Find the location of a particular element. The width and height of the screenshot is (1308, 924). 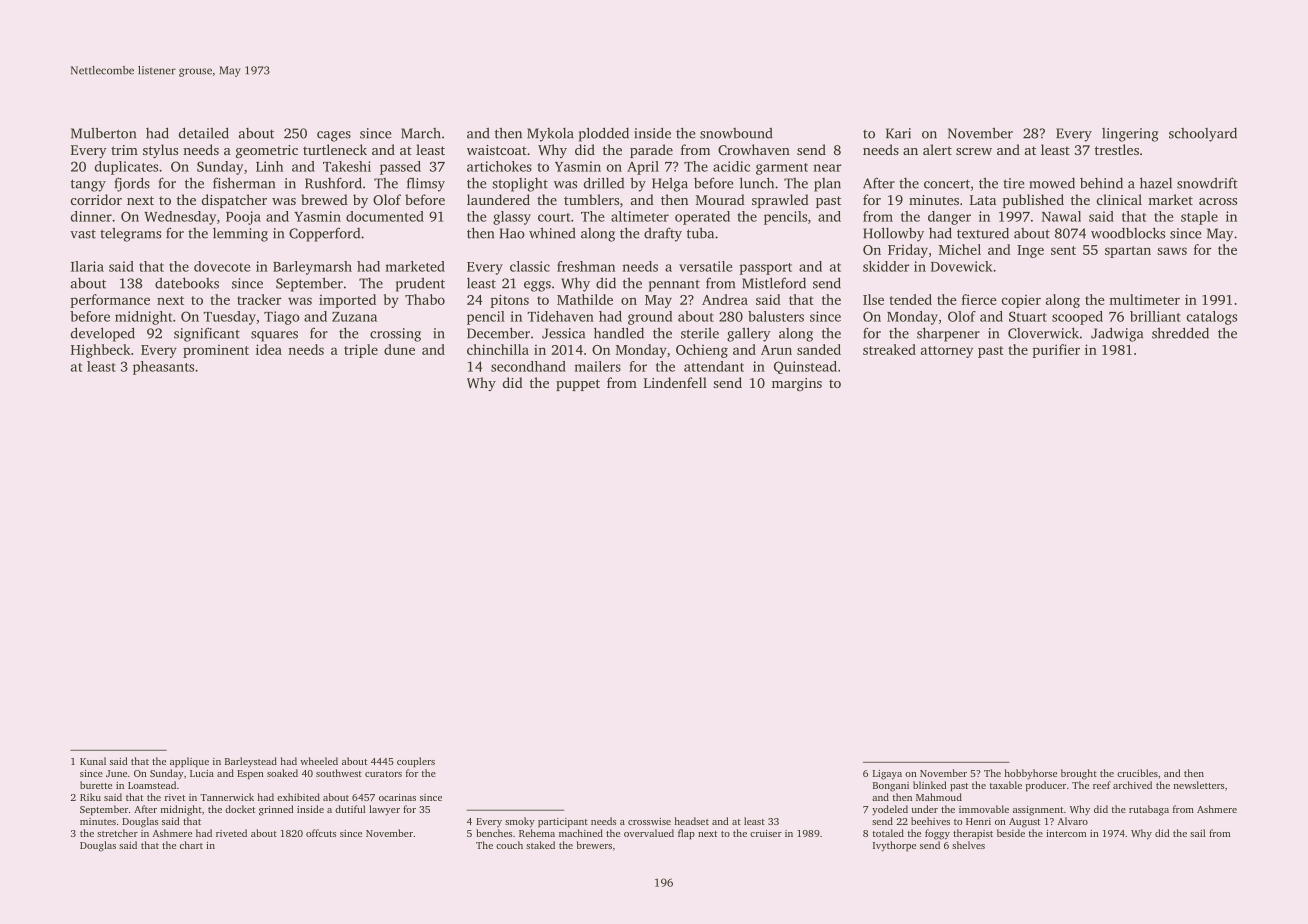

sail is located at coordinates (1197, 833).
